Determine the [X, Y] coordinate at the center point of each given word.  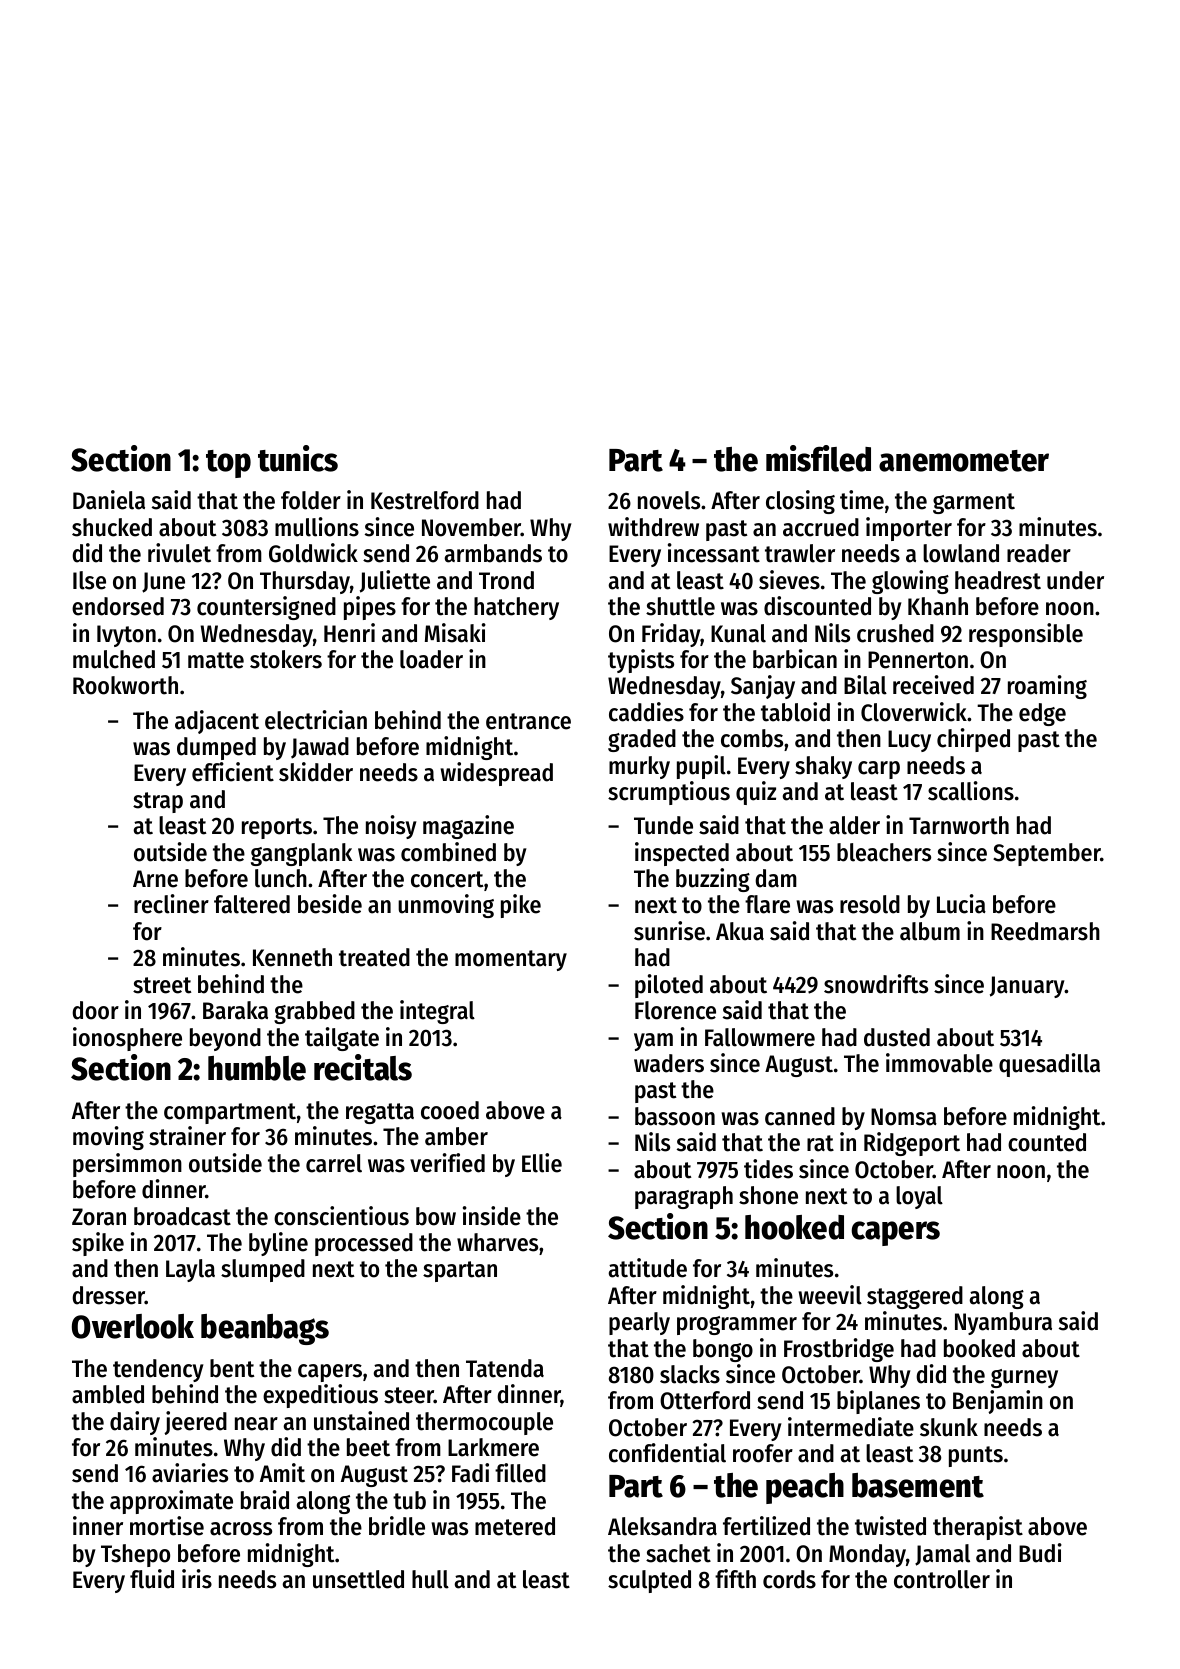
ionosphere [127, 1039]
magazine [468, 827]
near [256, 1424]
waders [669, 1063]
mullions [317, 527]
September [1047, 854]
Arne [155, 879]
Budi [1040, 1553]
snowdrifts [876, 984]
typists [641, 661]
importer [909, 529]
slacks [690, 1374]
